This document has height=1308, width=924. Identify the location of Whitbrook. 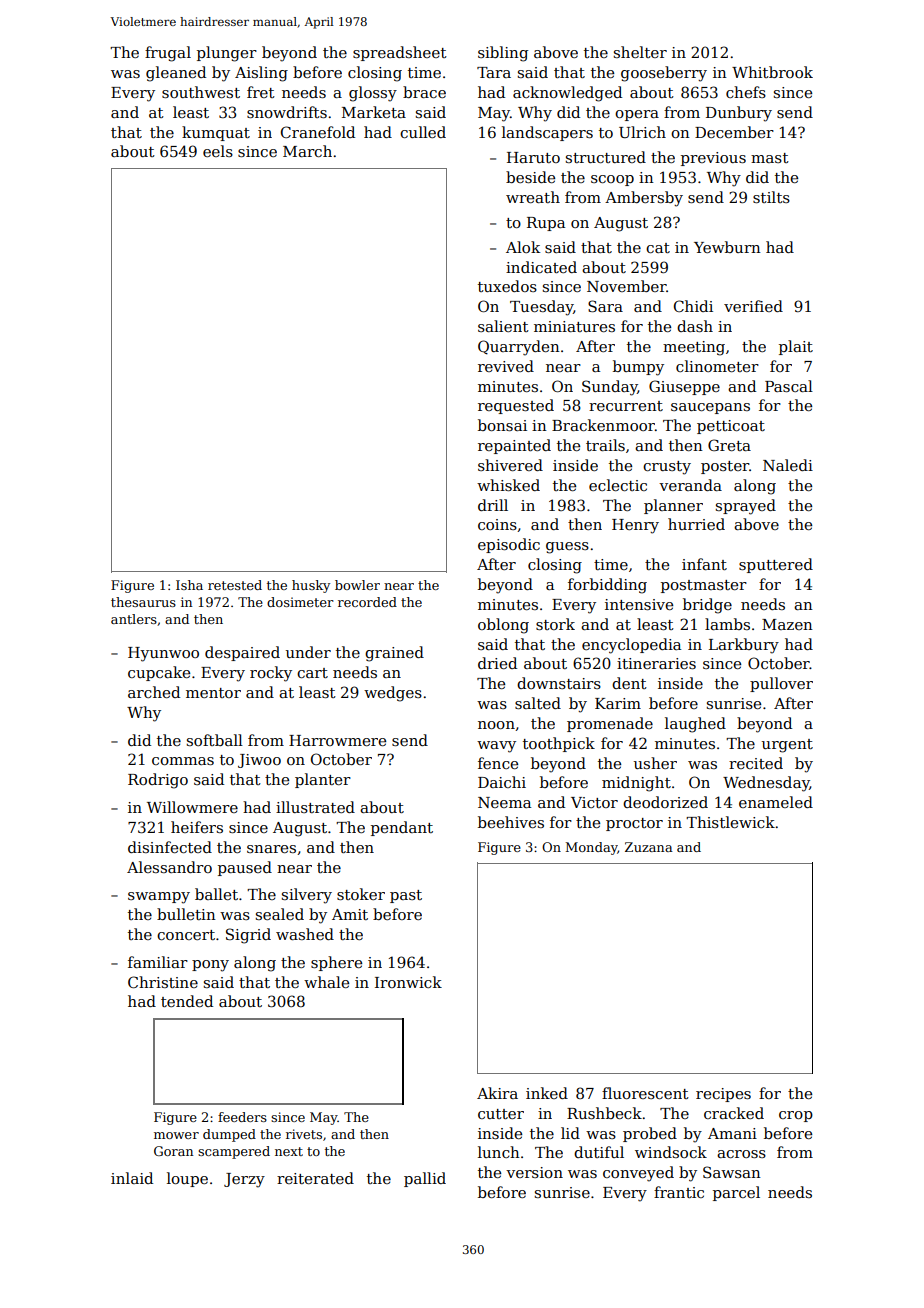
(772, 72).
